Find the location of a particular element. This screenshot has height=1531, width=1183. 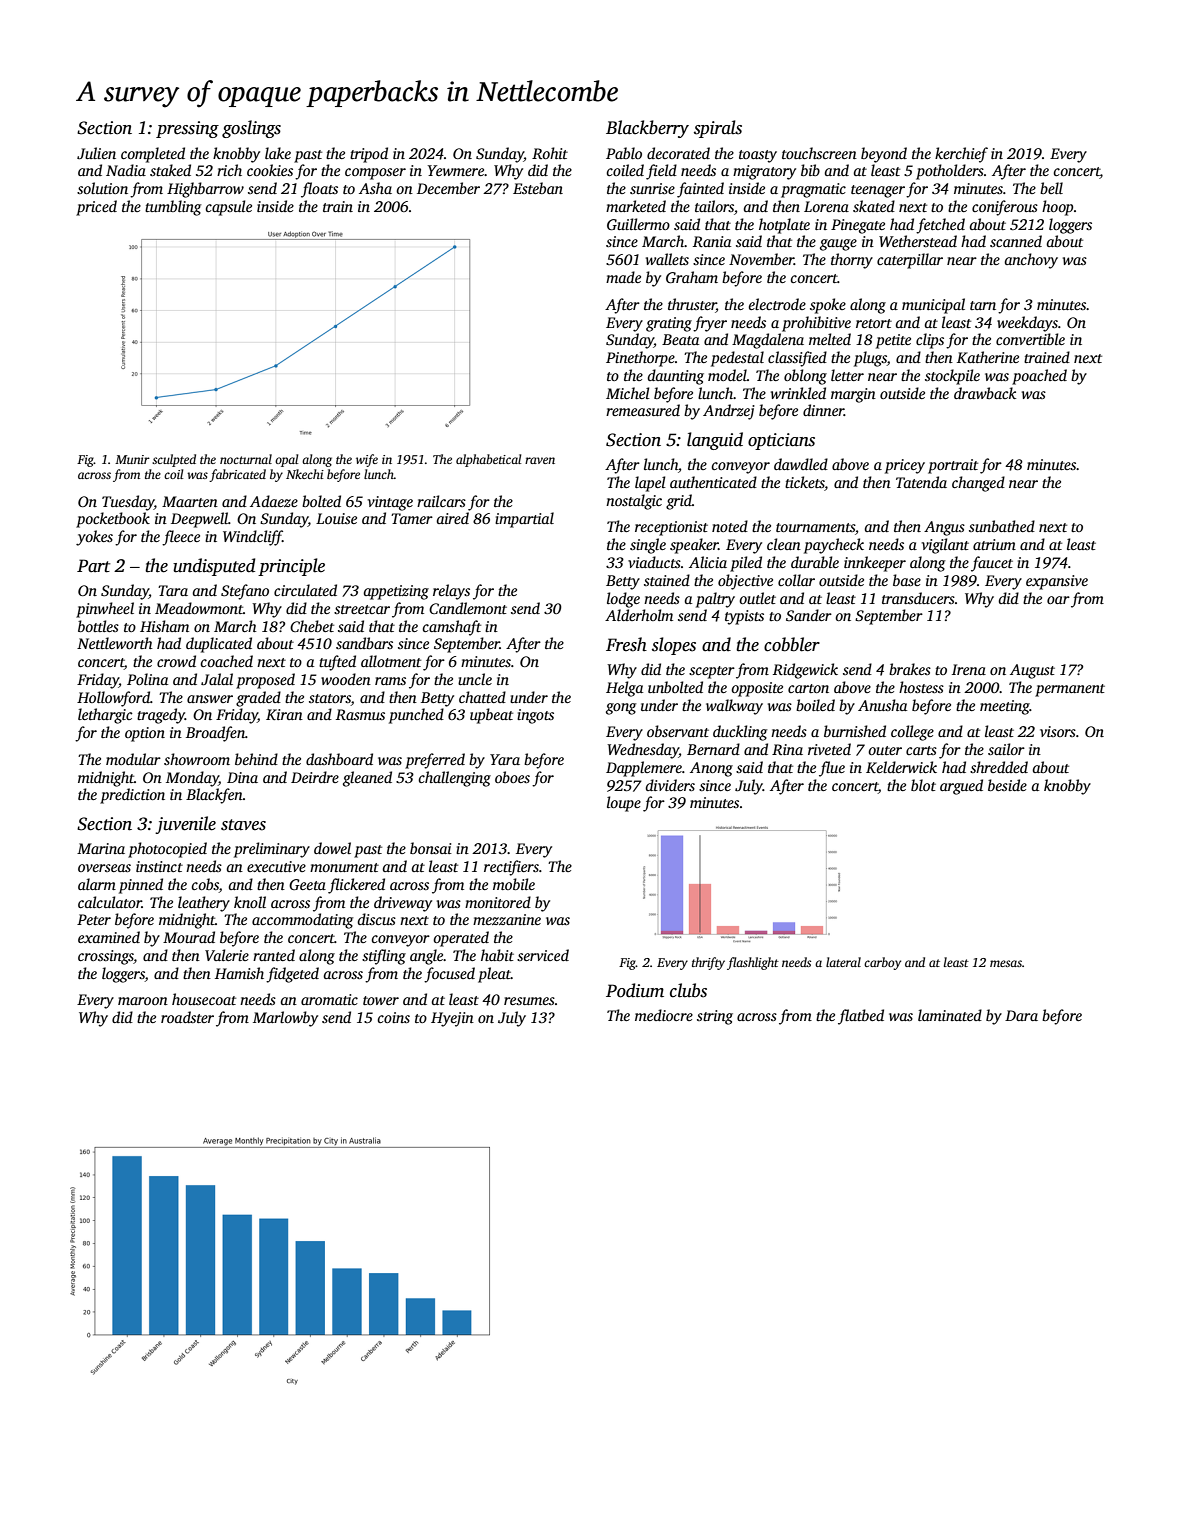

graded is located at coordinates (258, 699).
